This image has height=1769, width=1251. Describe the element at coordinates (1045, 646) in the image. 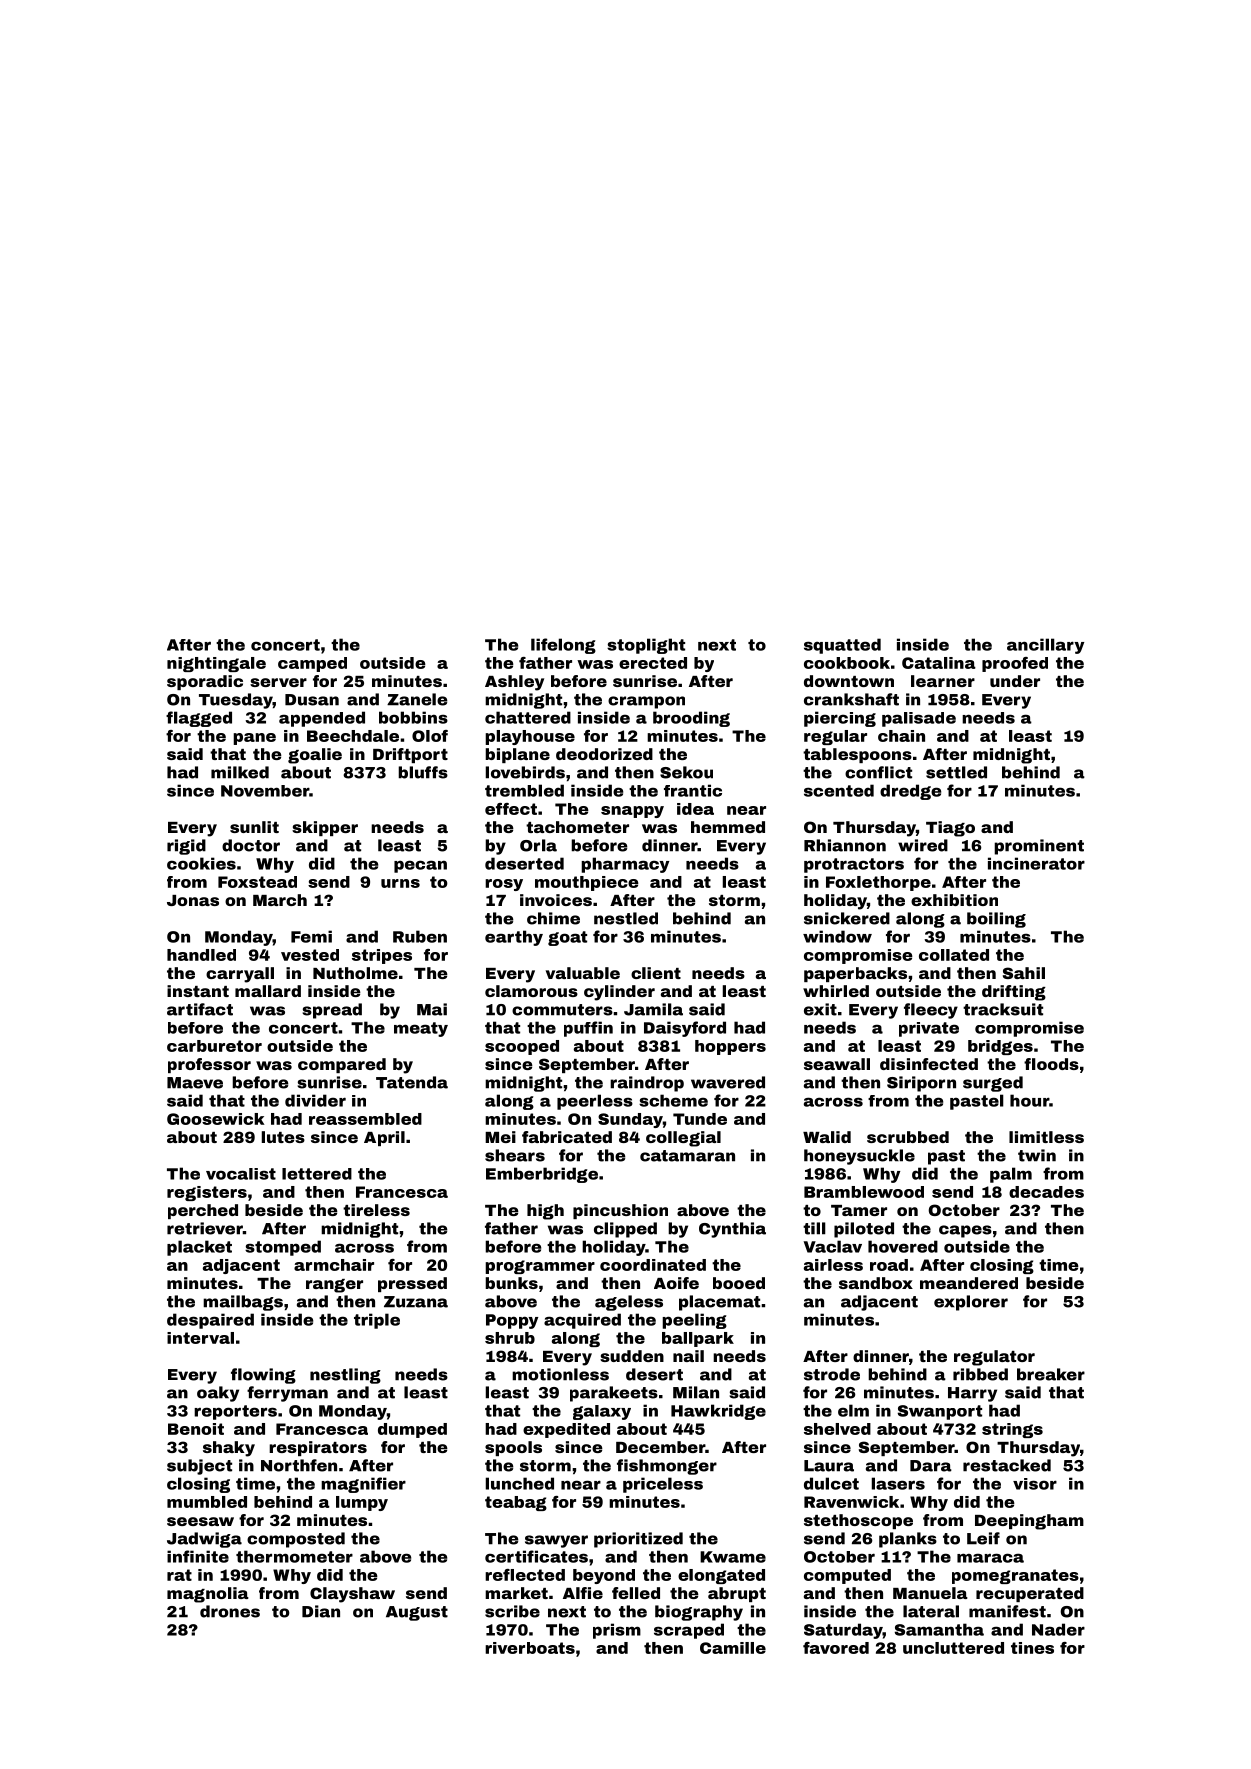

I see `ancillary` at that location.
